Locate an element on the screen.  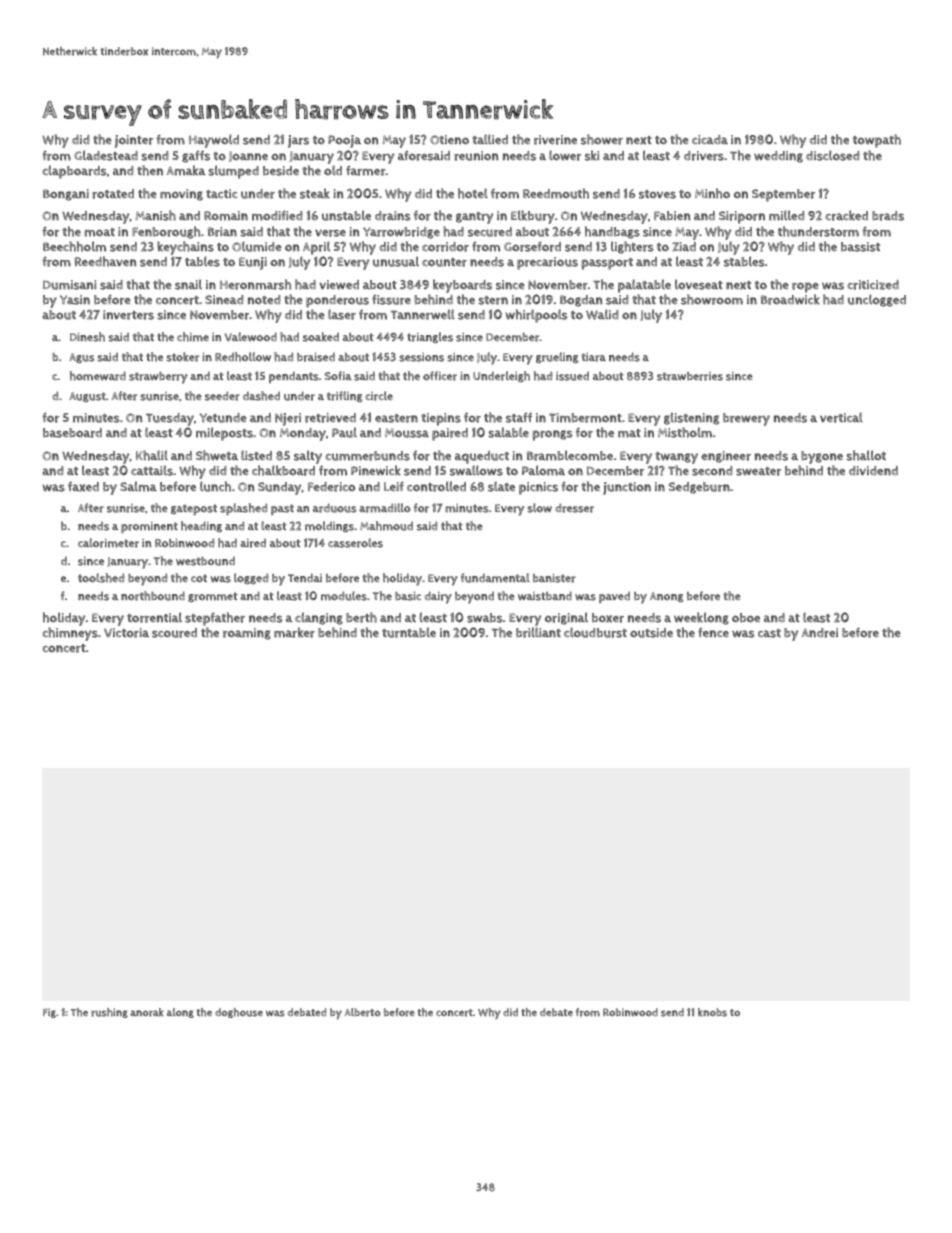
Beechholm is located at coordinates (74, 246).
